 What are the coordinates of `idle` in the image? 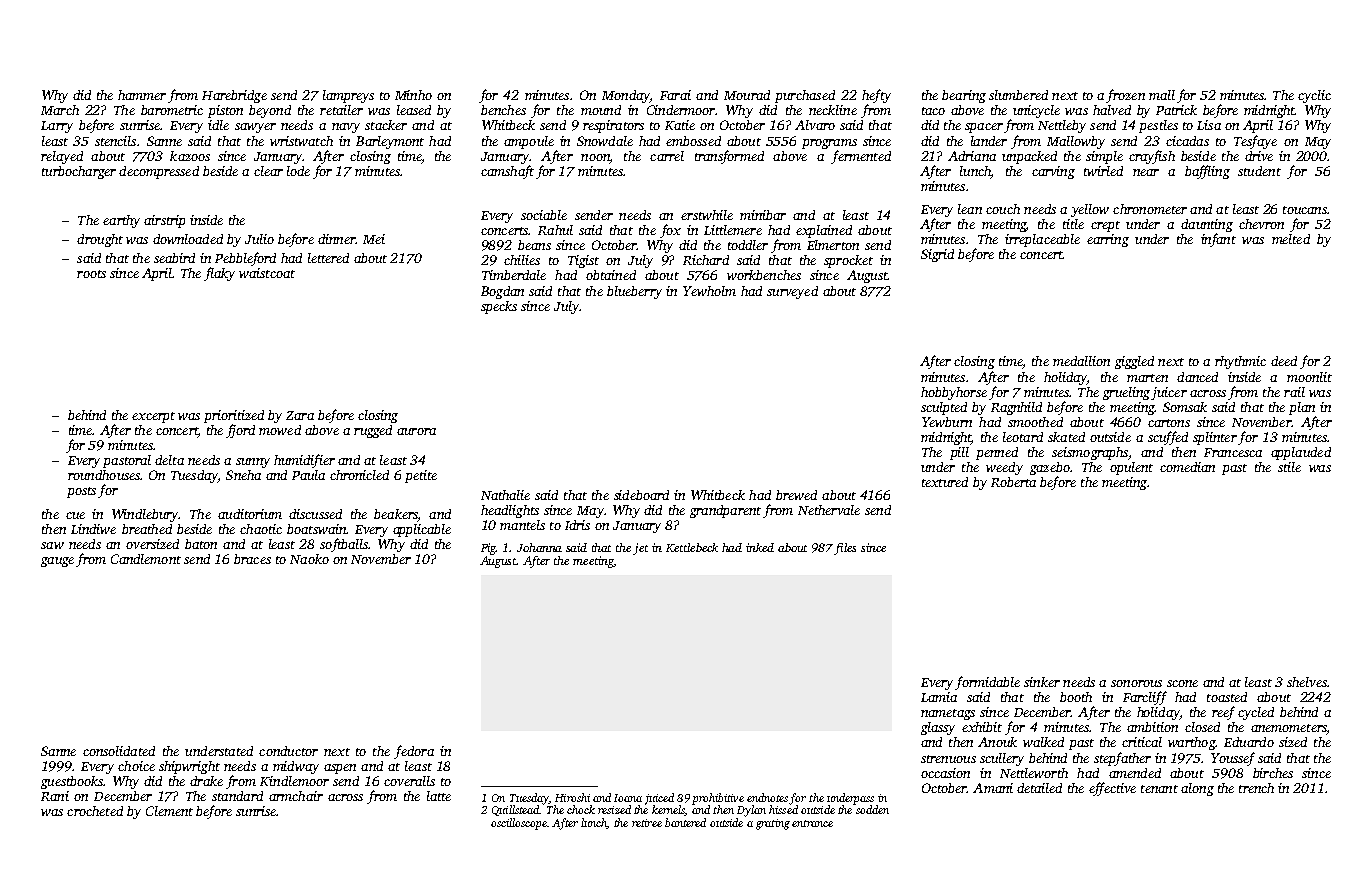 It's located at (218, 125).
